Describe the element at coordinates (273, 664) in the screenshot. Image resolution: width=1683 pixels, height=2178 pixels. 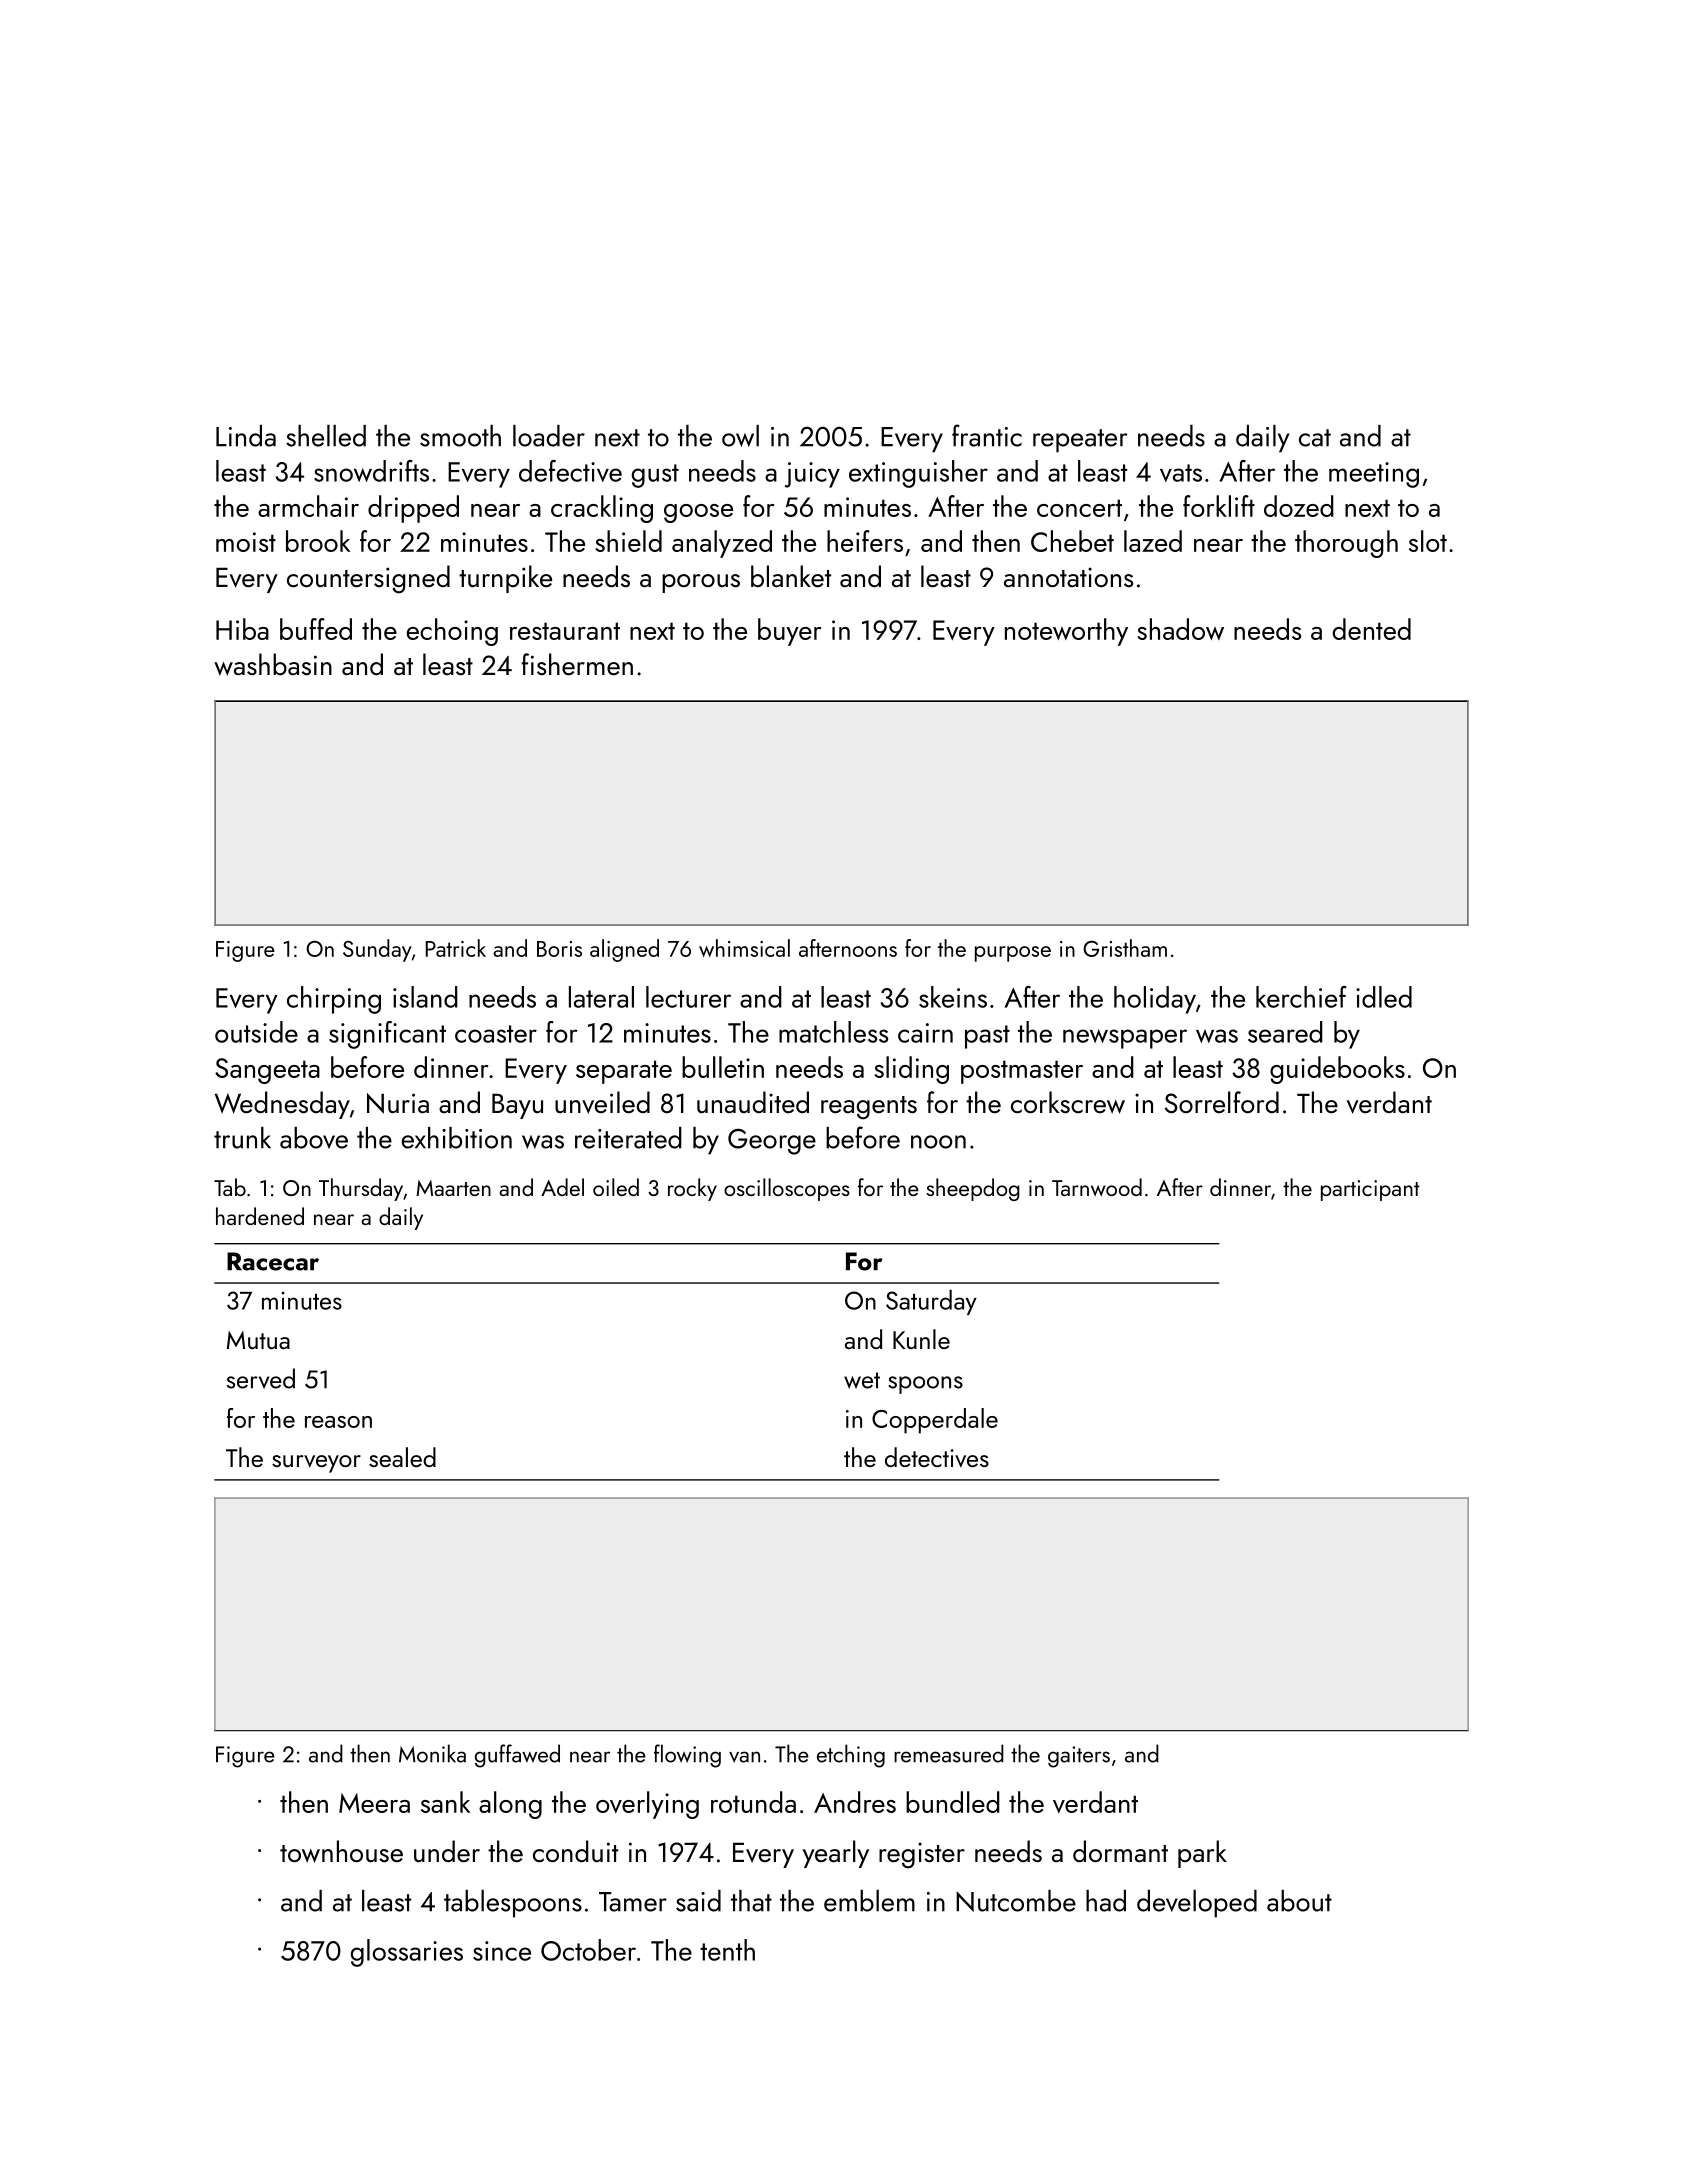
I see `washbasin` at that location.
